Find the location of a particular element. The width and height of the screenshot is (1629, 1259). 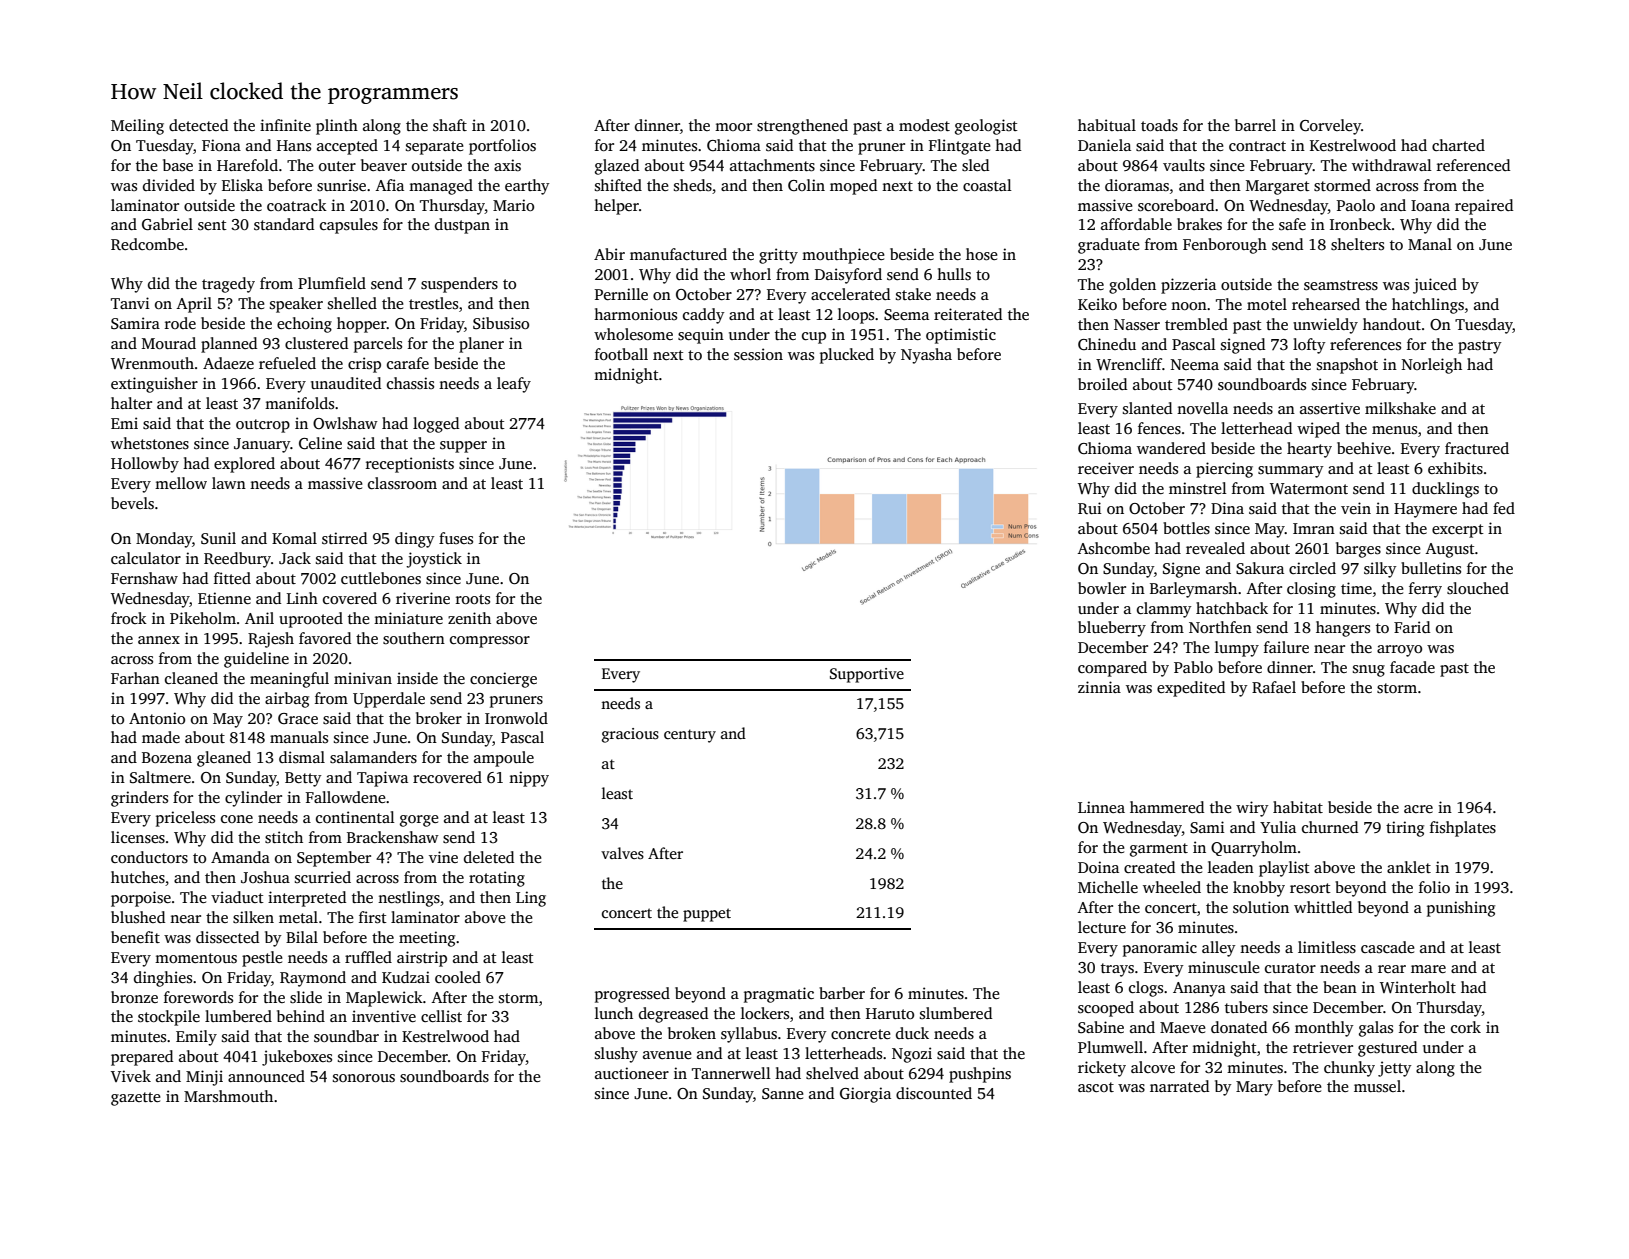

echoing is located at coordinates (304, 325).
